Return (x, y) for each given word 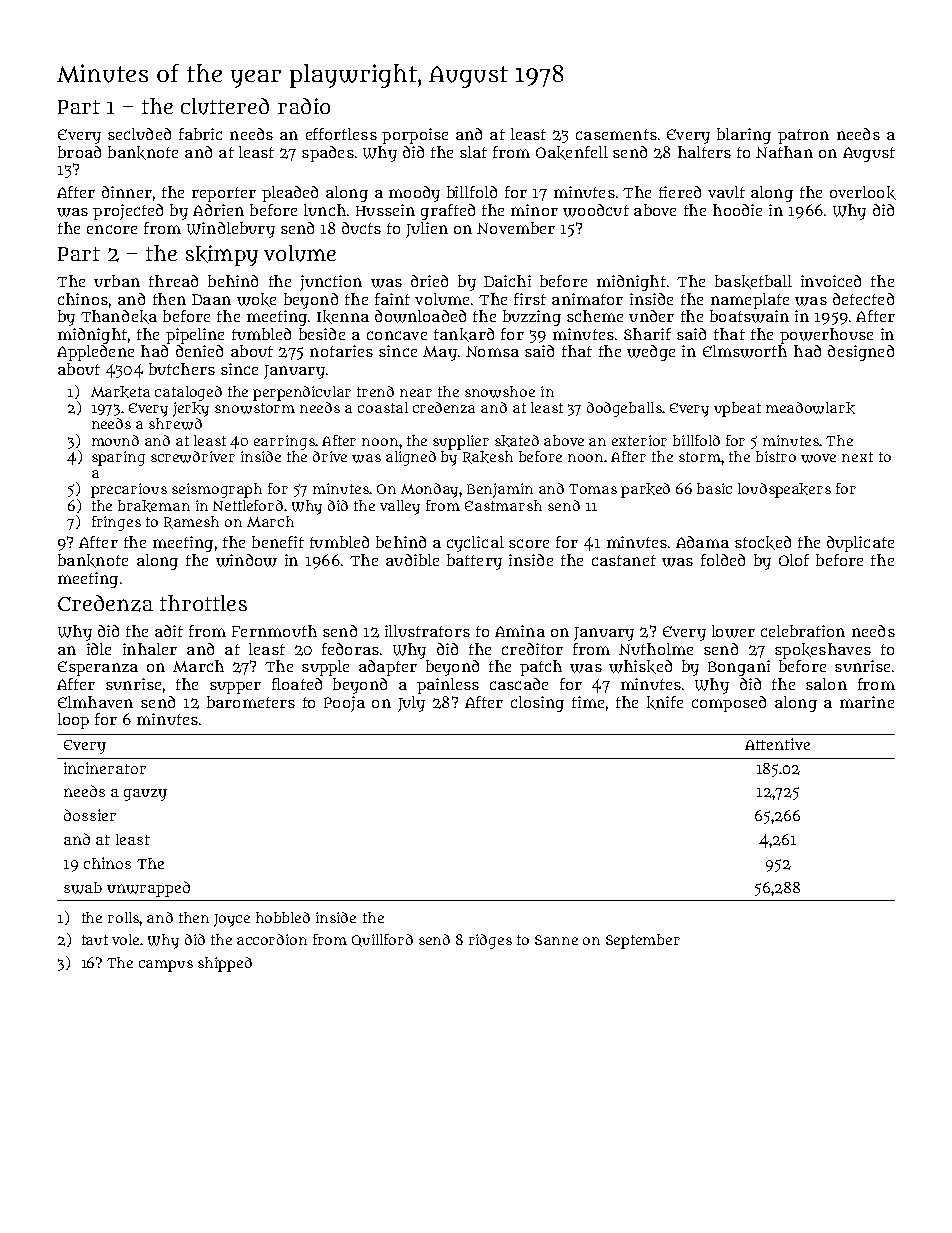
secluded (139, 134)
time (588, 702)
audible (412, 560)
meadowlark (810, 408)
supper (235, 688)
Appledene (95, 353)
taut (95, 940)
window (246, 560)
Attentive (777, 744)
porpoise (415, 136)
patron (803, 136)
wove (818, 458)
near (416, 393)
